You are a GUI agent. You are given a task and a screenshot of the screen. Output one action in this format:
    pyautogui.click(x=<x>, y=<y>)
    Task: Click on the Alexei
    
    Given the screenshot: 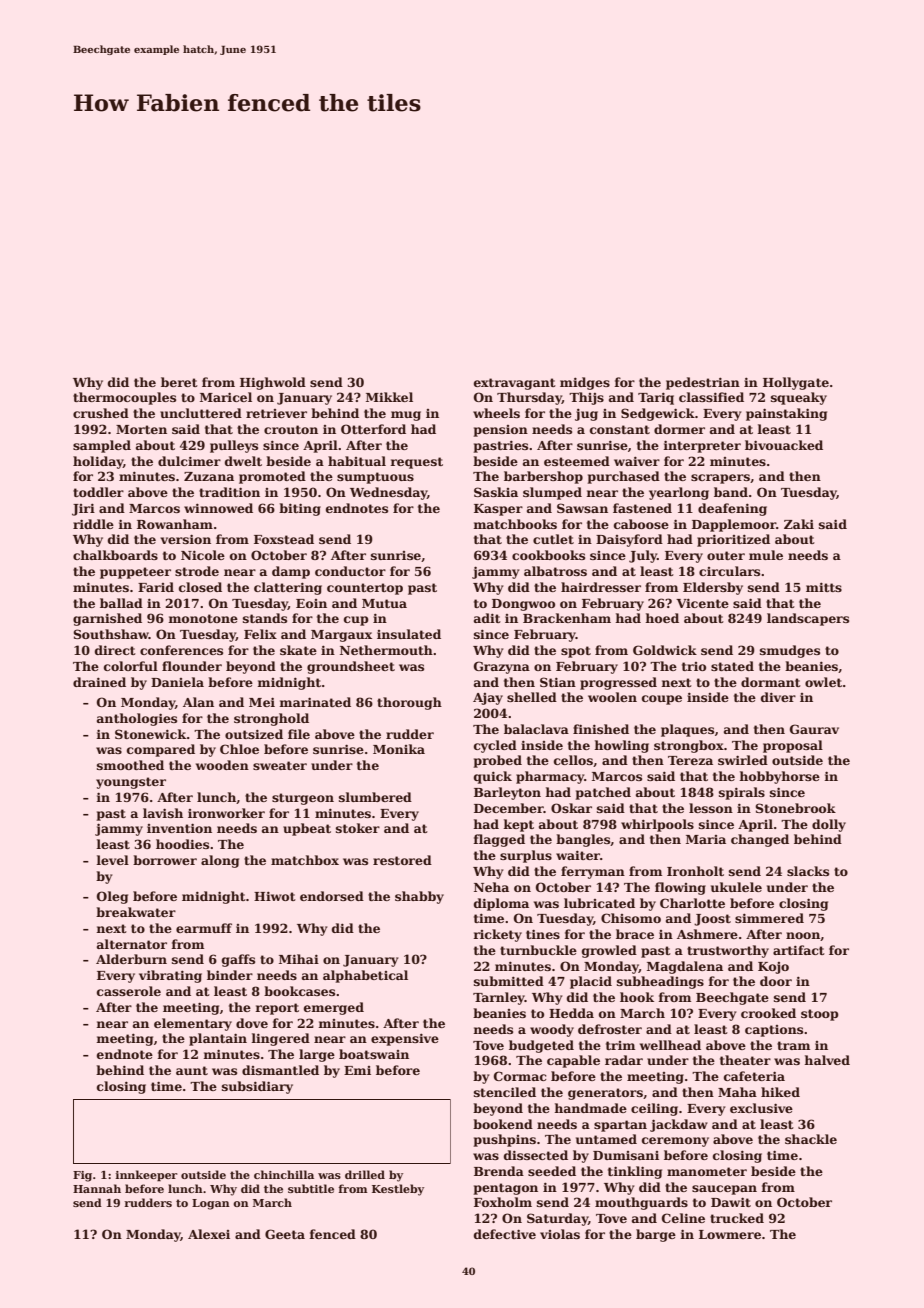 What is the action you would take?
    pyautogui.click(x=209, y=1234)
